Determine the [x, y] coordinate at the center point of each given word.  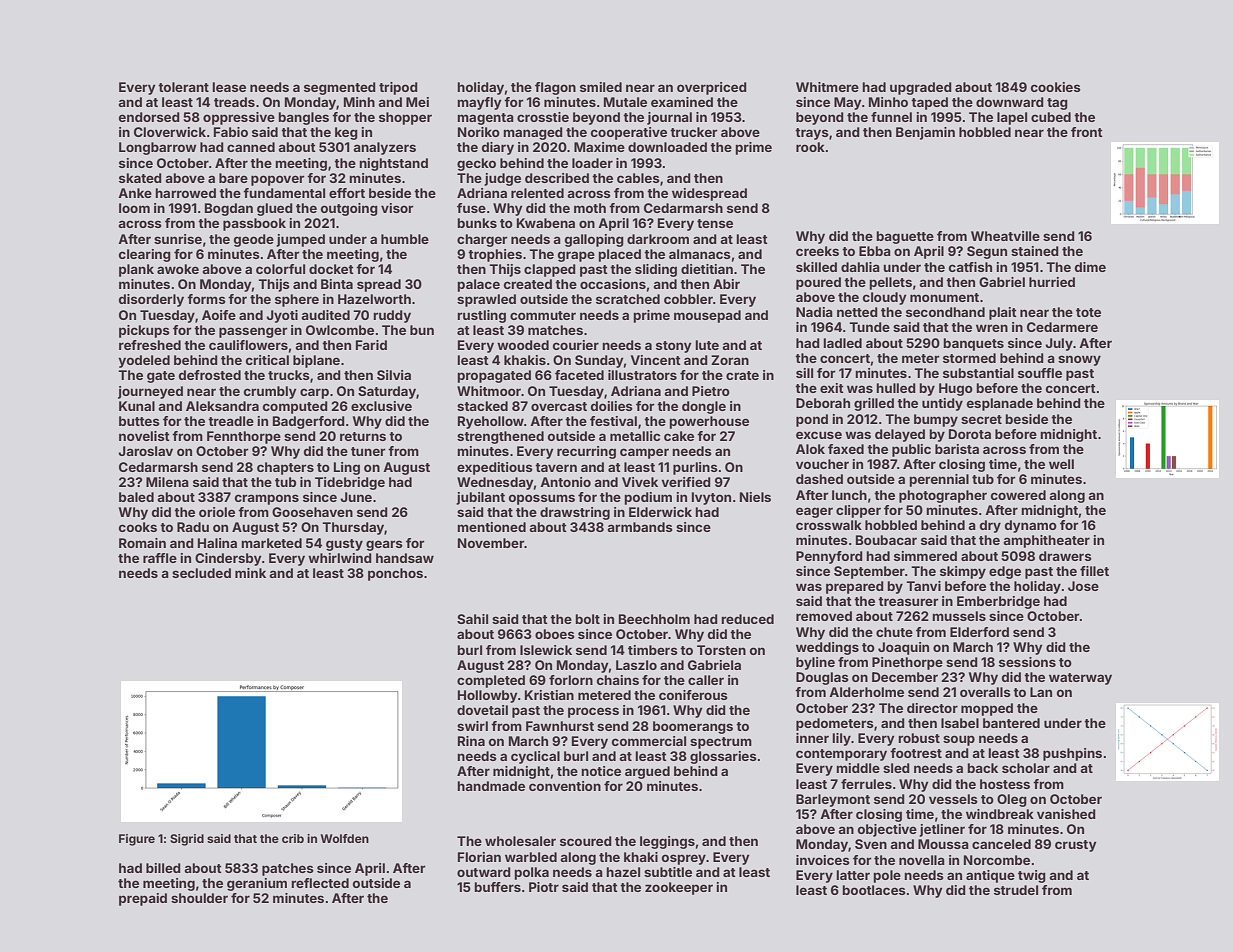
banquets [973, 344]
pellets [890, 283]
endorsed [149, 117]
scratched [628, 299]
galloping [594, 240]
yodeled [144, 361]
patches [288, 869]
